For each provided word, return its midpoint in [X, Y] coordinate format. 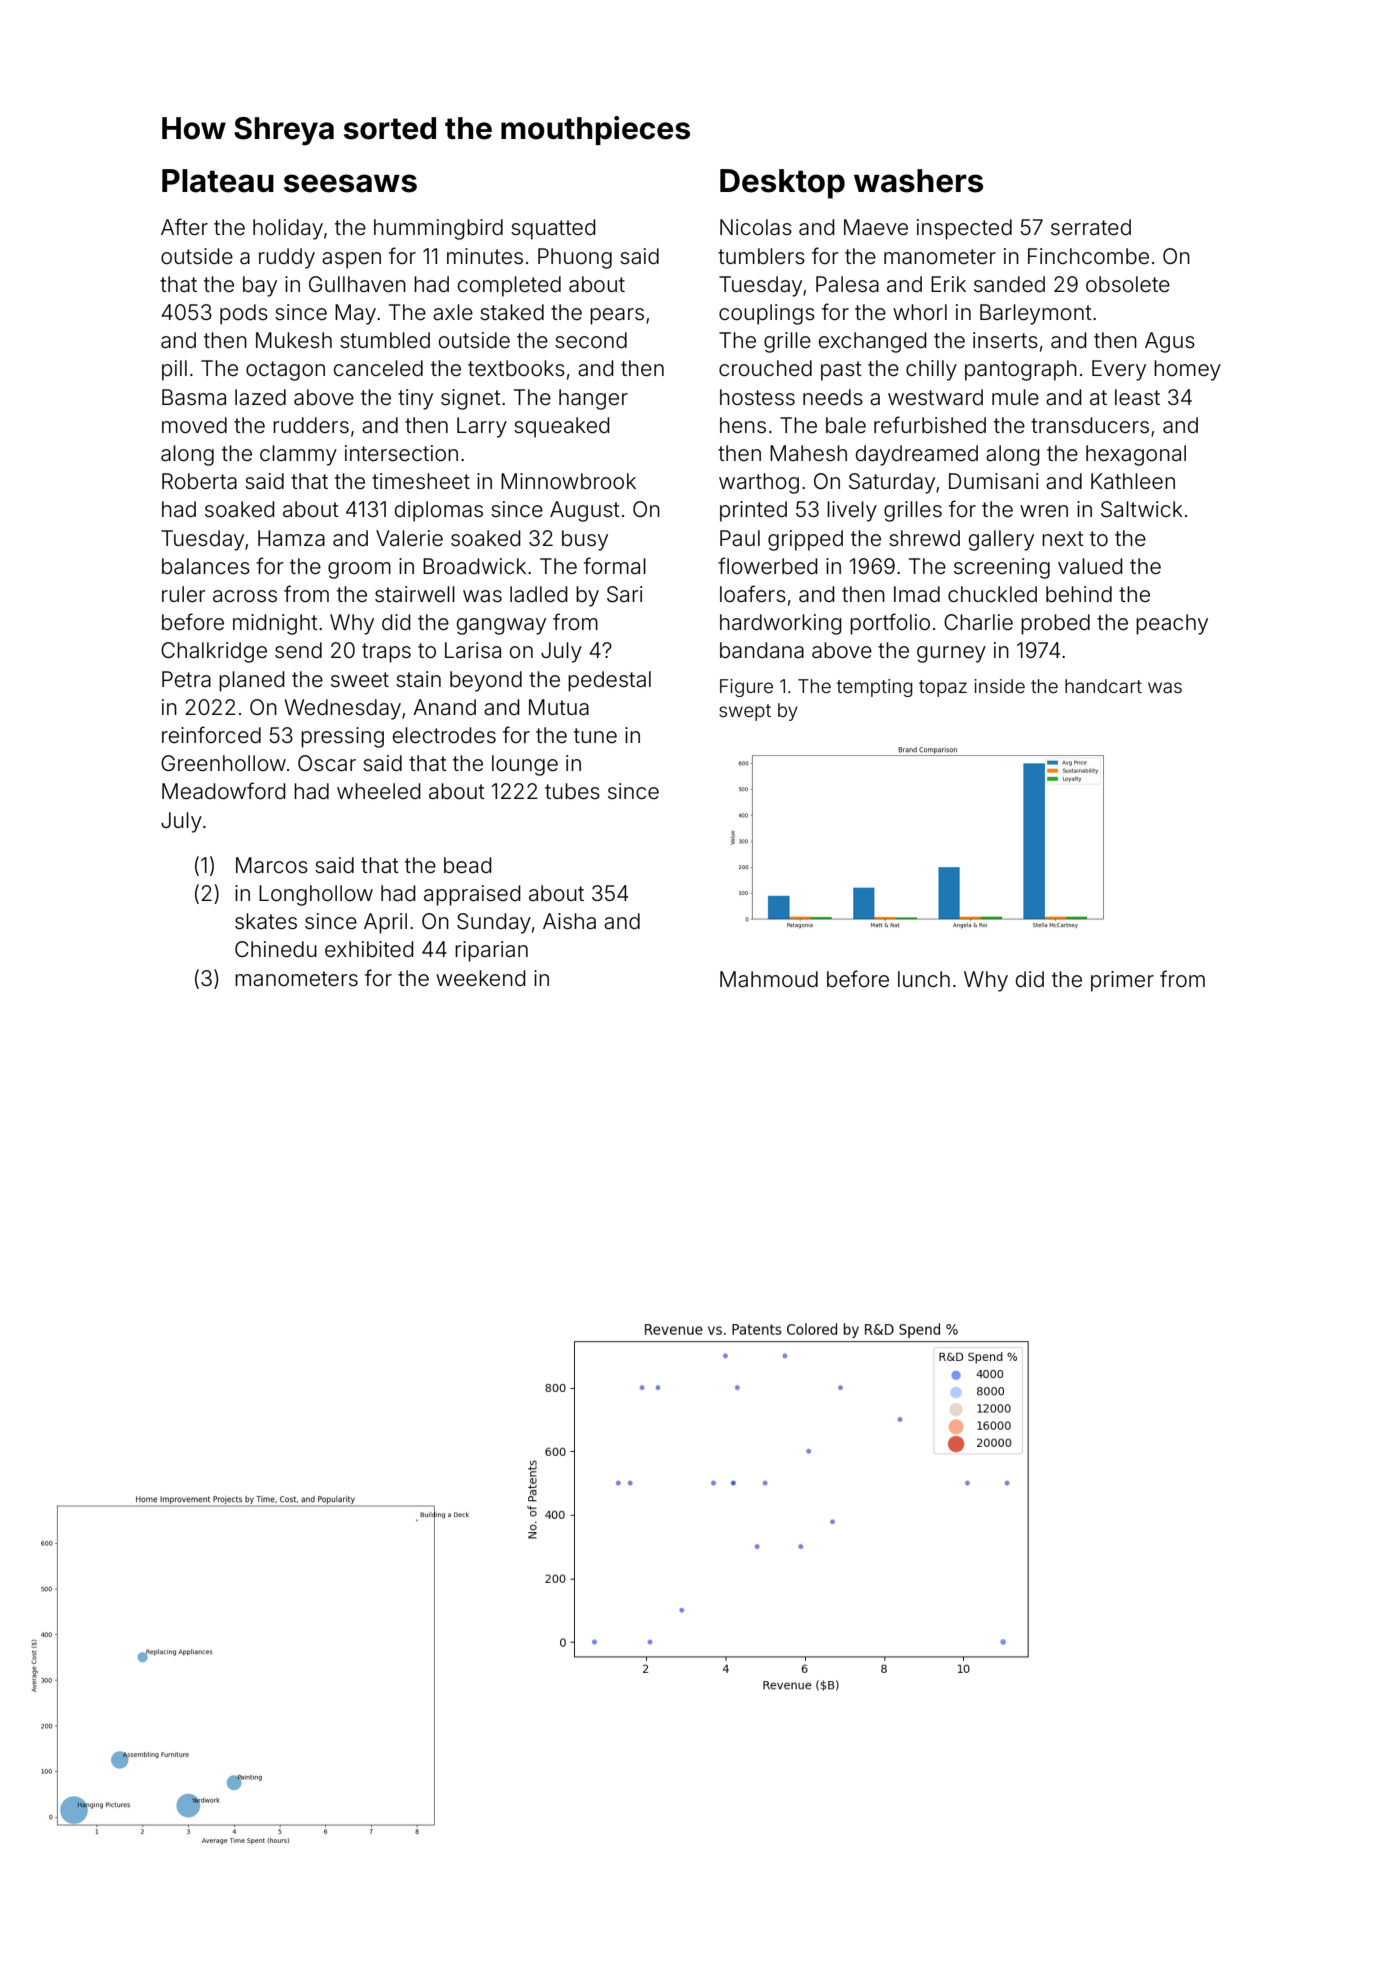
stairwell [415, 594]
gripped [805, 540]
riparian [491, 951]
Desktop [782, 184]
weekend [481, 978]
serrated [1091, 227]
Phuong [575, 258]
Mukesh [294, 340]
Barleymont [1036, 314]
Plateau [218, 181]
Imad [917, 594]
